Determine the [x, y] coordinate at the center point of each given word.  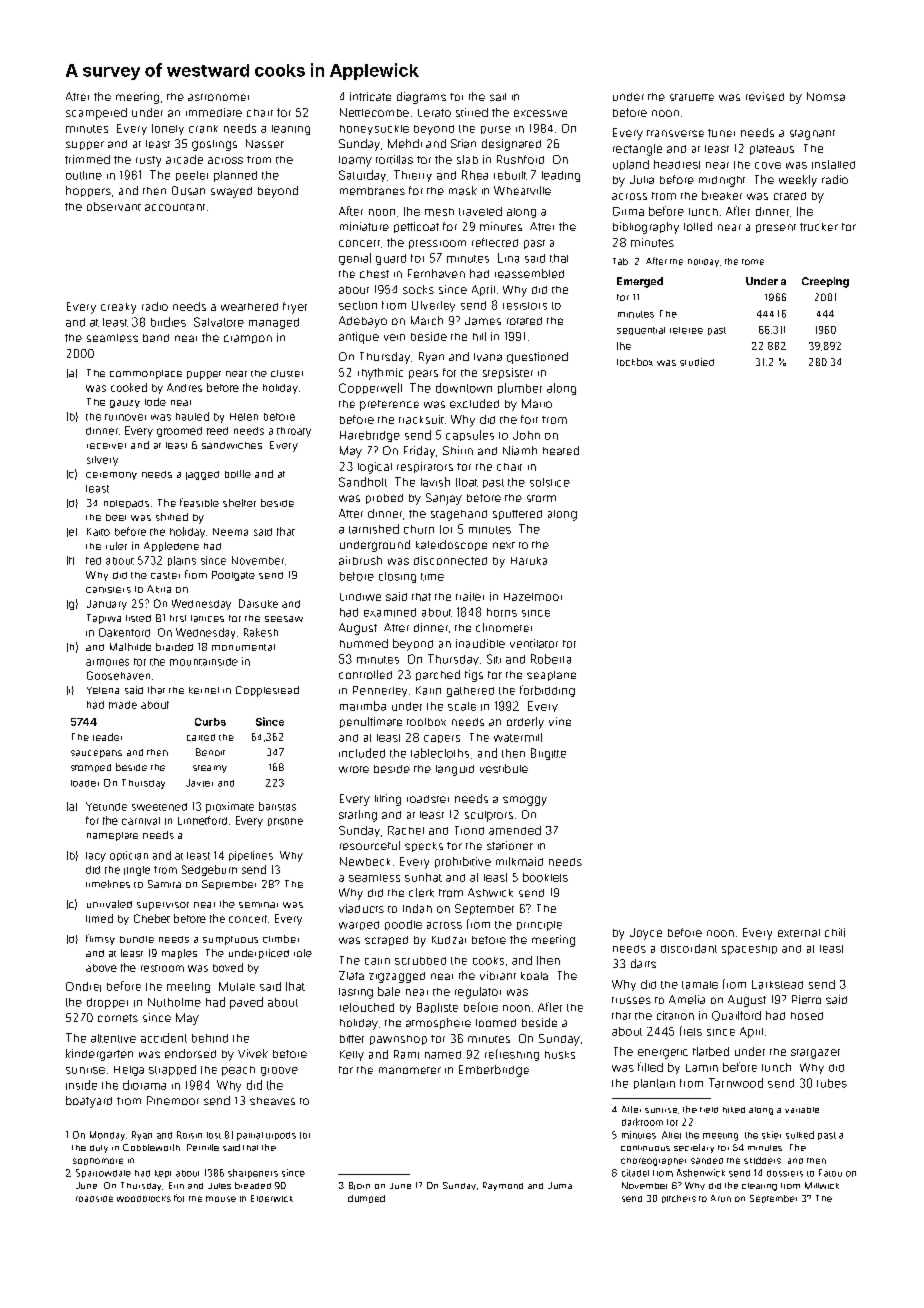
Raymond [503, 1186]
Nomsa [826, 96]
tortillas [394, 159]
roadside [94, 1199]
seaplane [551, 676]
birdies [168, 322]
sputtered [517, 515]
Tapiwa [104, 619]
